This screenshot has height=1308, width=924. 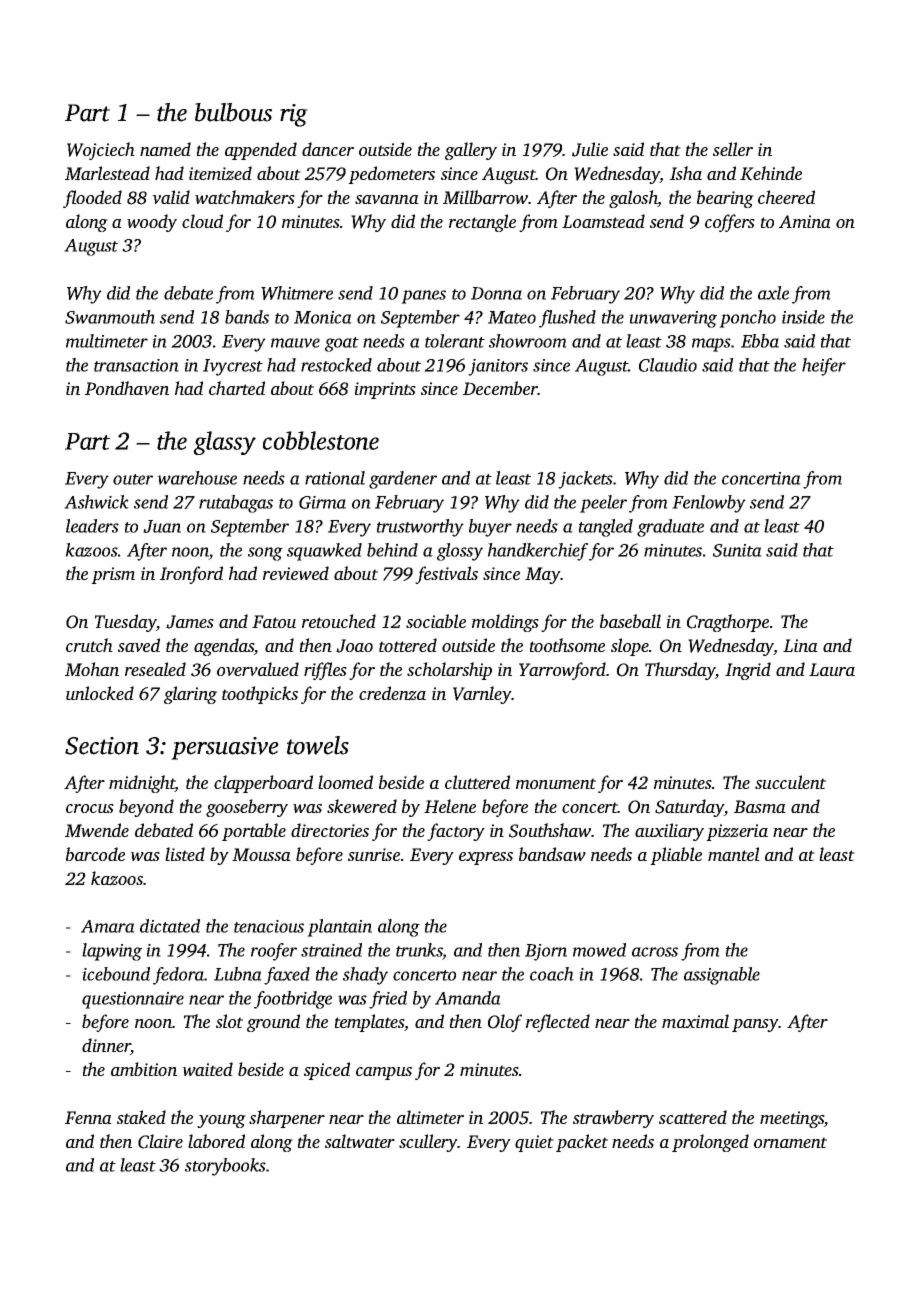 I want to click on express, so click(x=486, y=858).
